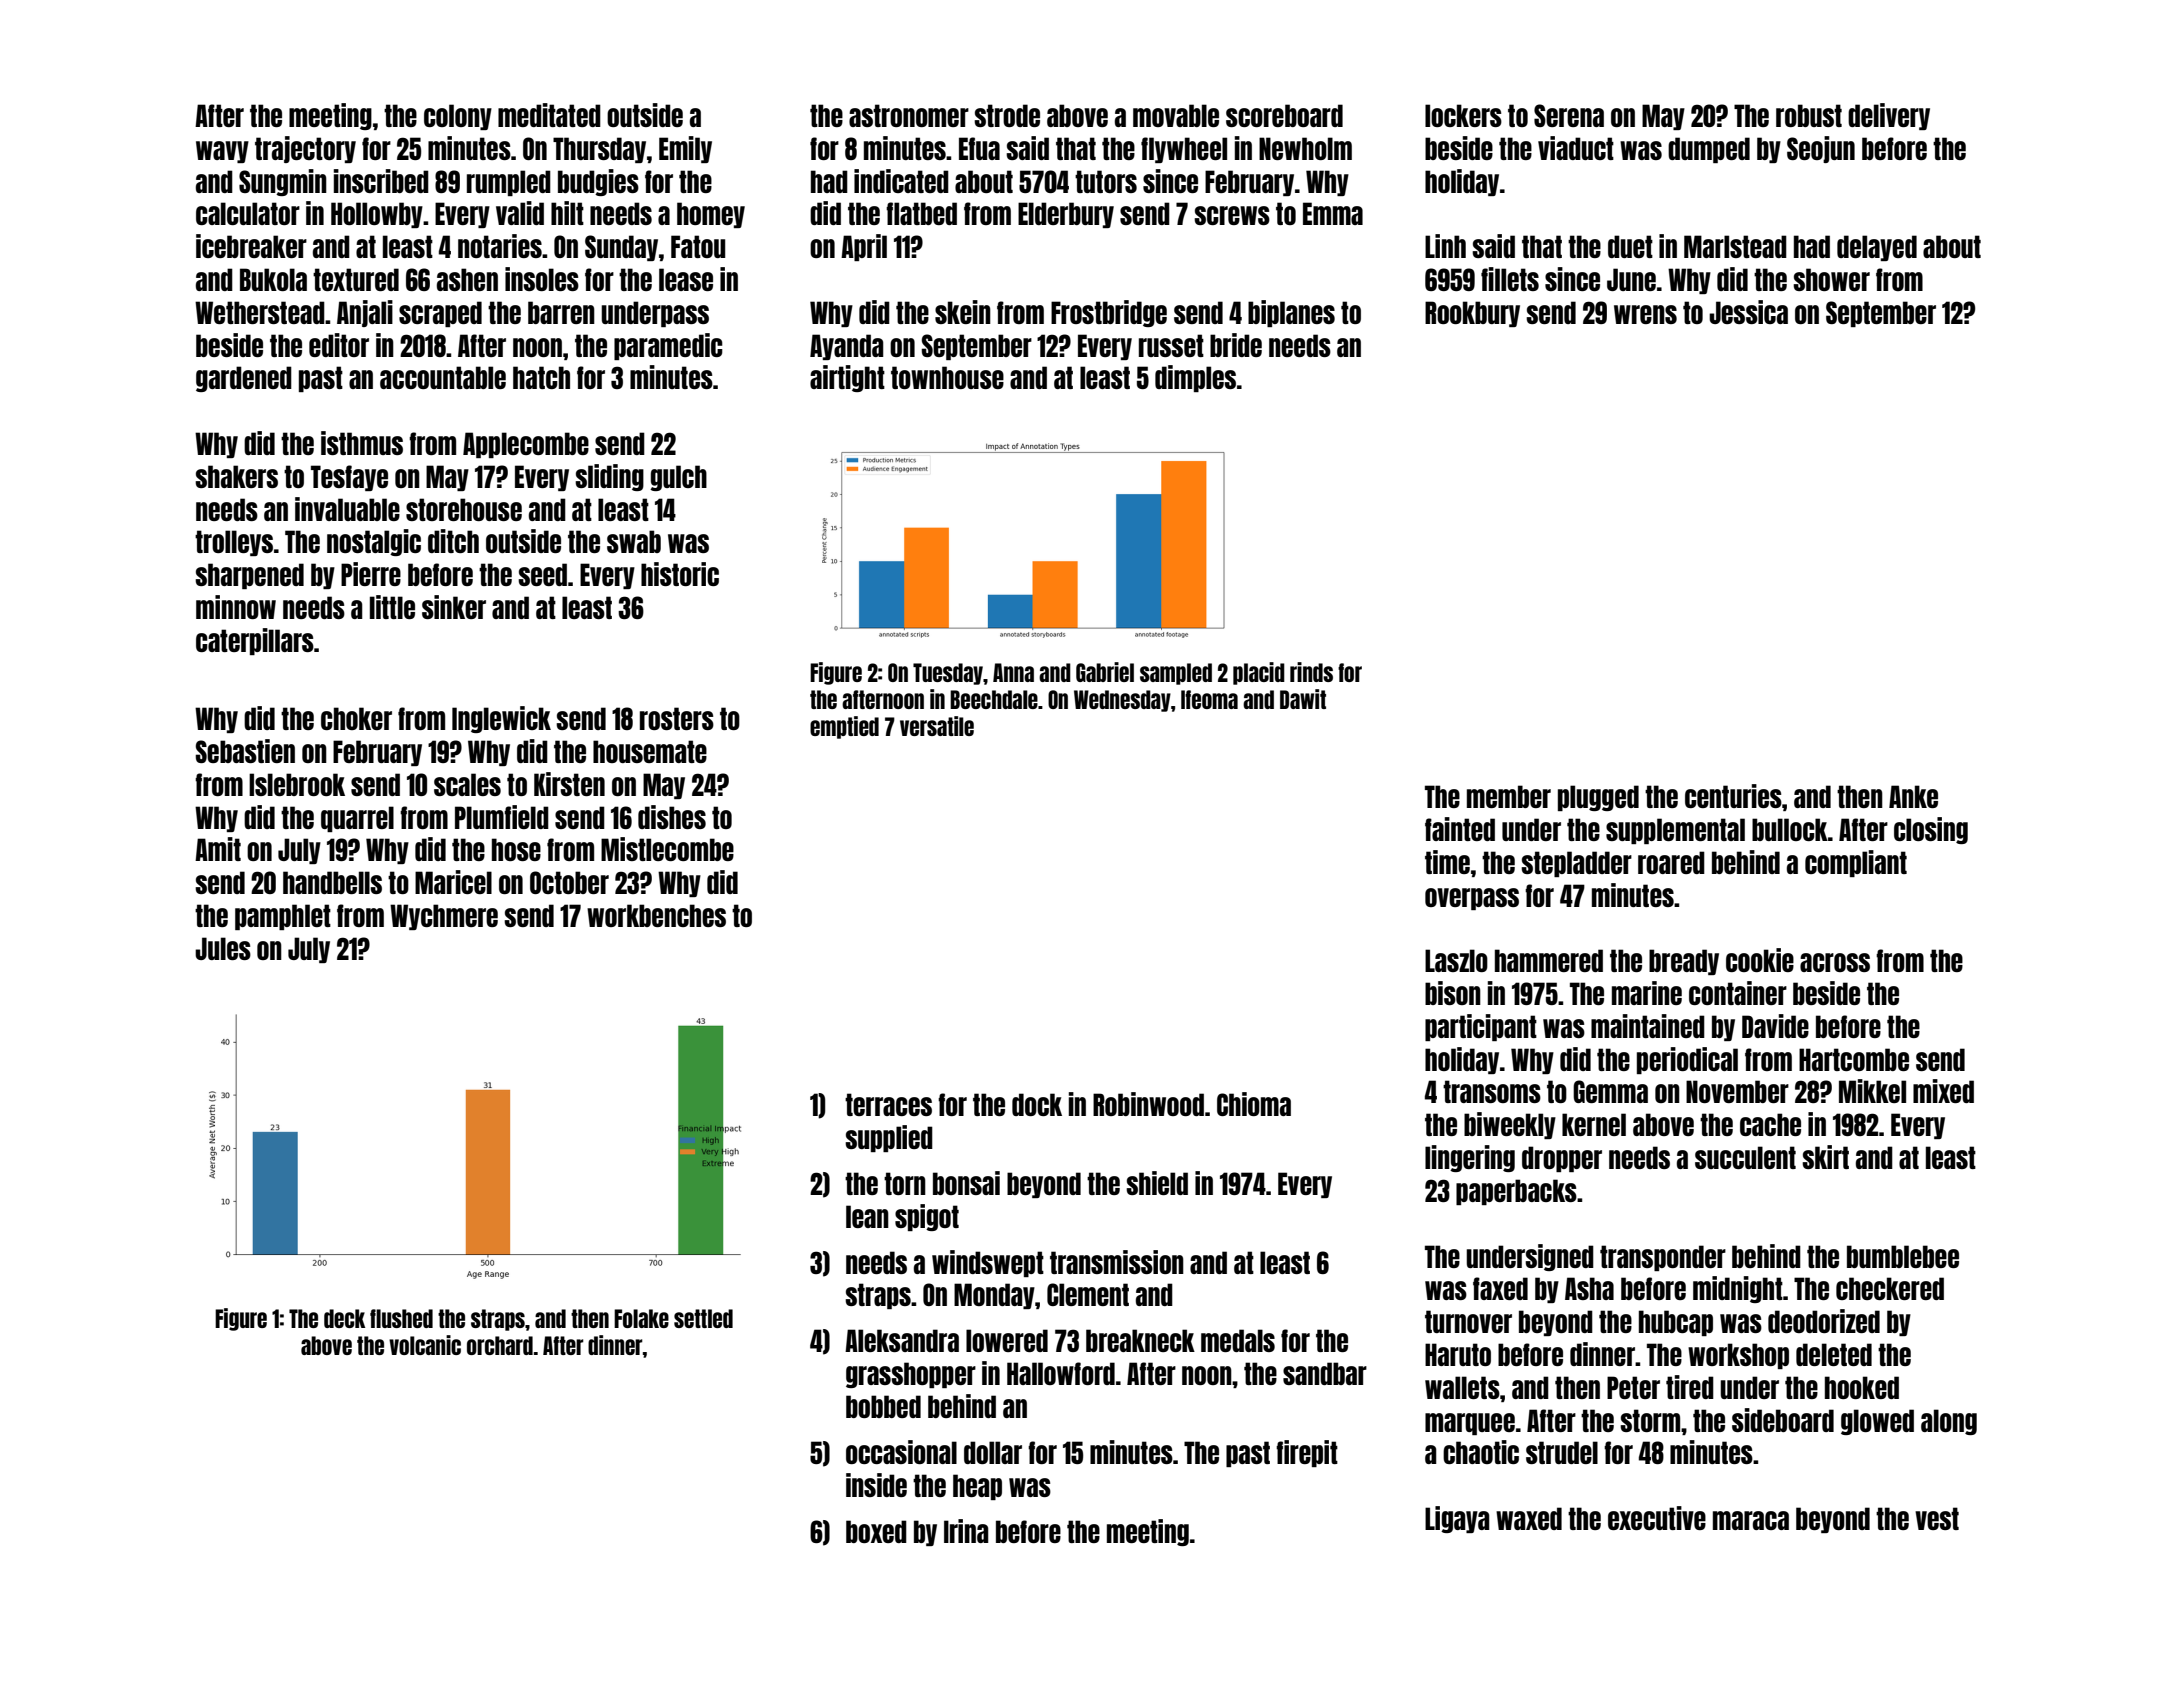 This screenshot has height=1683, width=2178. What do you see at coordinates (876, 1485) in the screenshot?
I see `inside` at bounding box center [876, 1485].
